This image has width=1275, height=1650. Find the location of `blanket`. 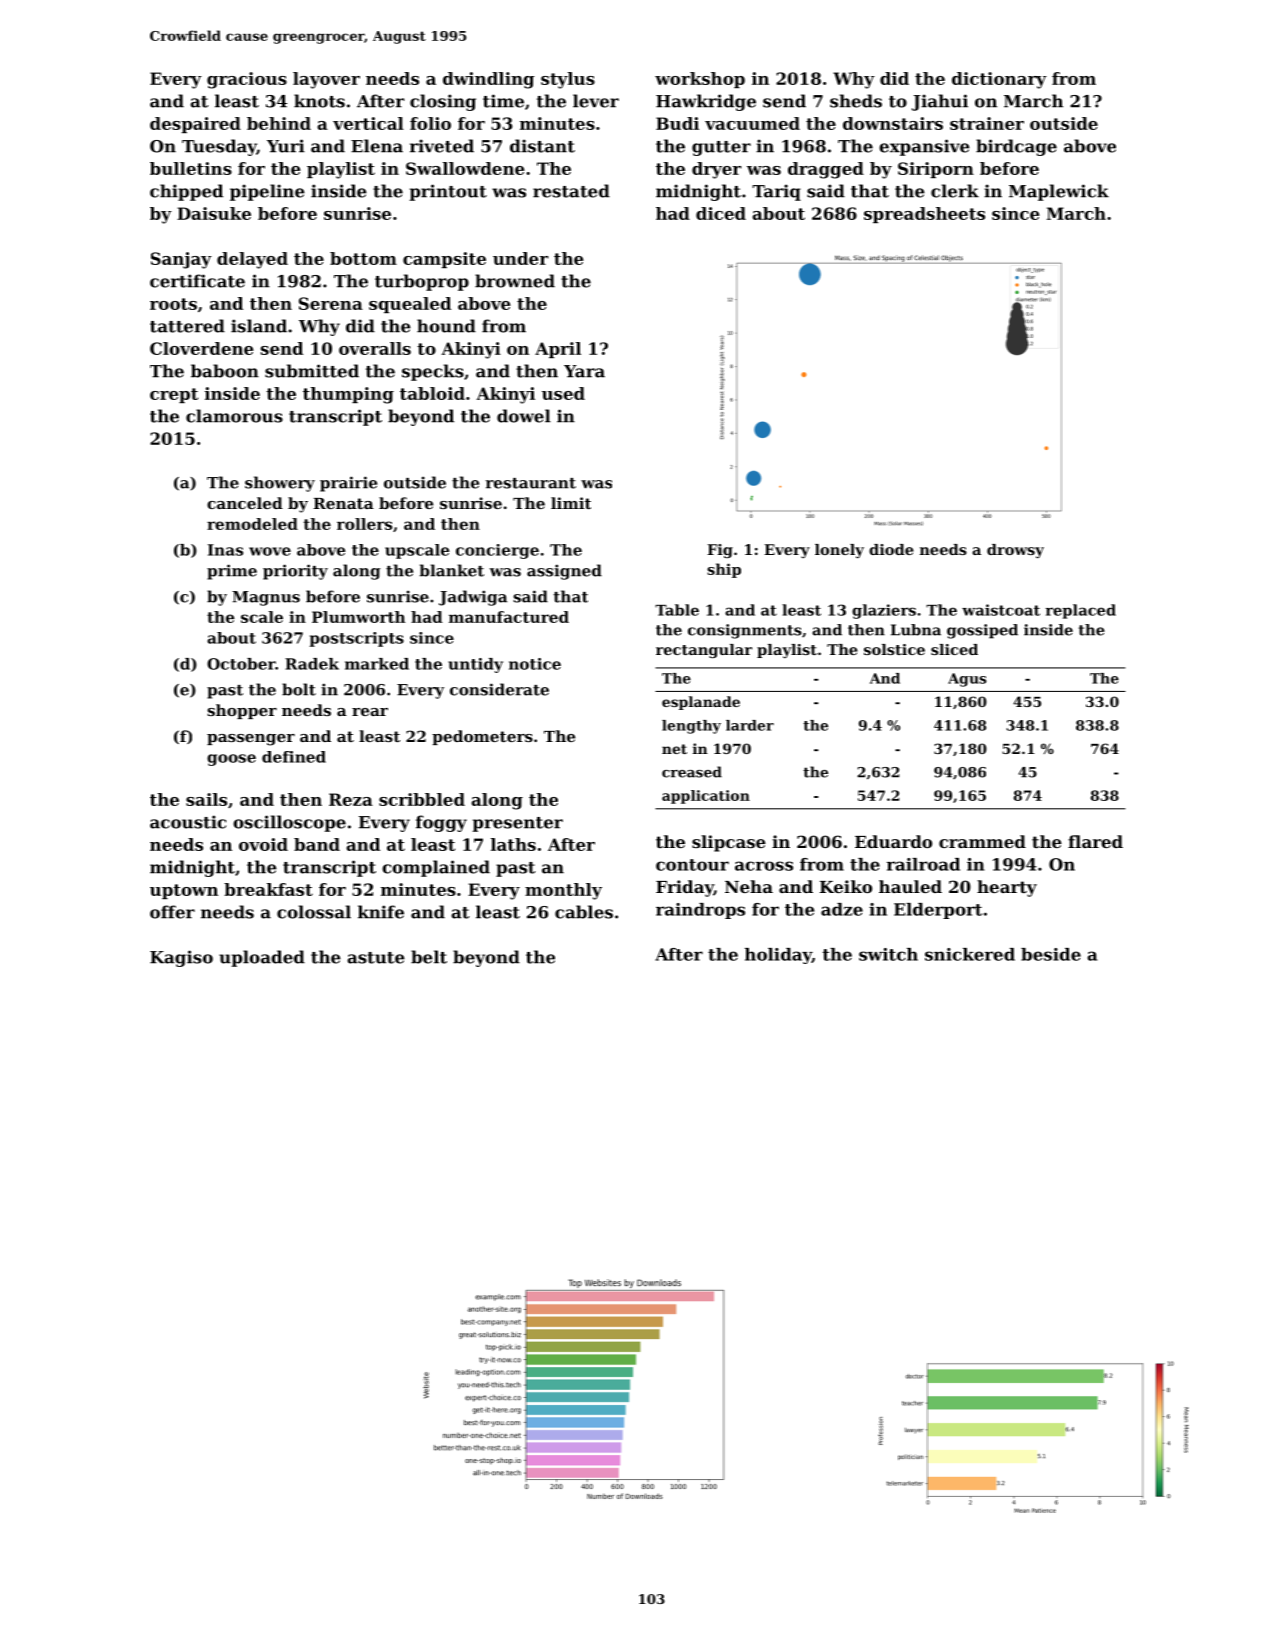

blanket is located at coordinates (451, 570).
